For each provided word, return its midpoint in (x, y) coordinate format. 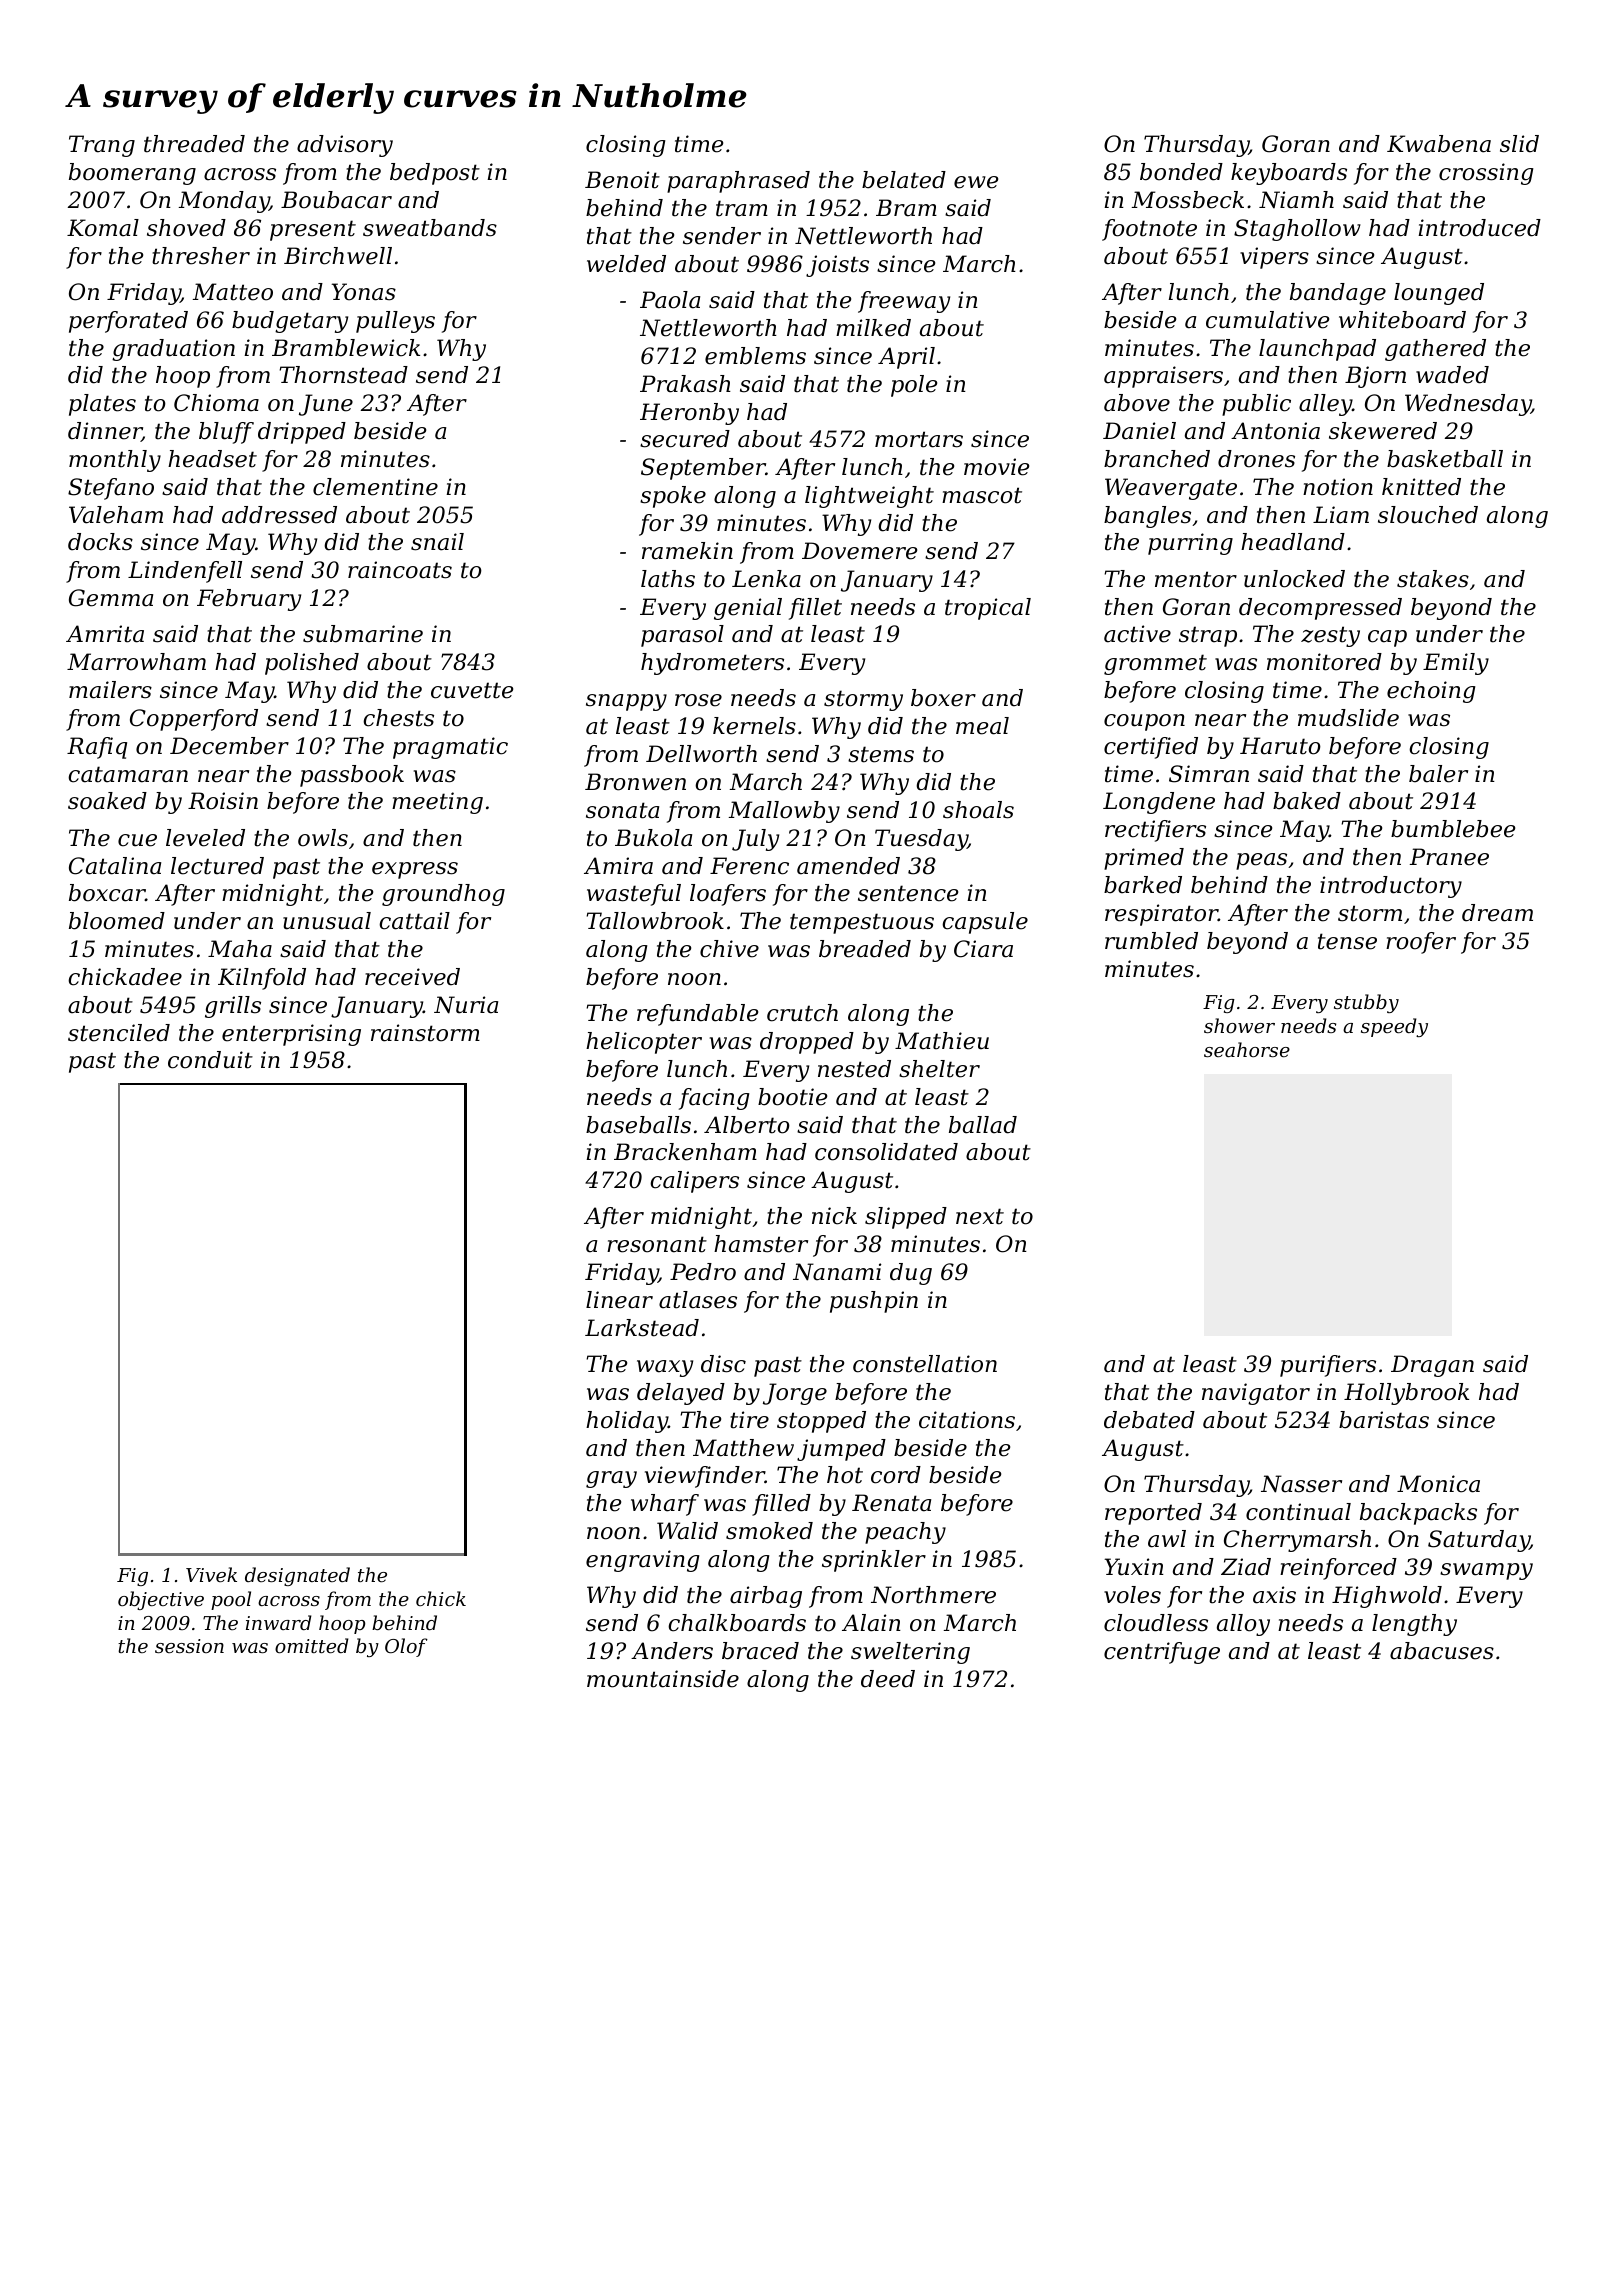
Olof (406, 1647)
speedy (1394, 1027)
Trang (102, 146)
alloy (1243, 1625)
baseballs (638, 1125)
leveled (205, 838)
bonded (1181, 172)
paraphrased (738, 182)
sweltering (910, 1653)
